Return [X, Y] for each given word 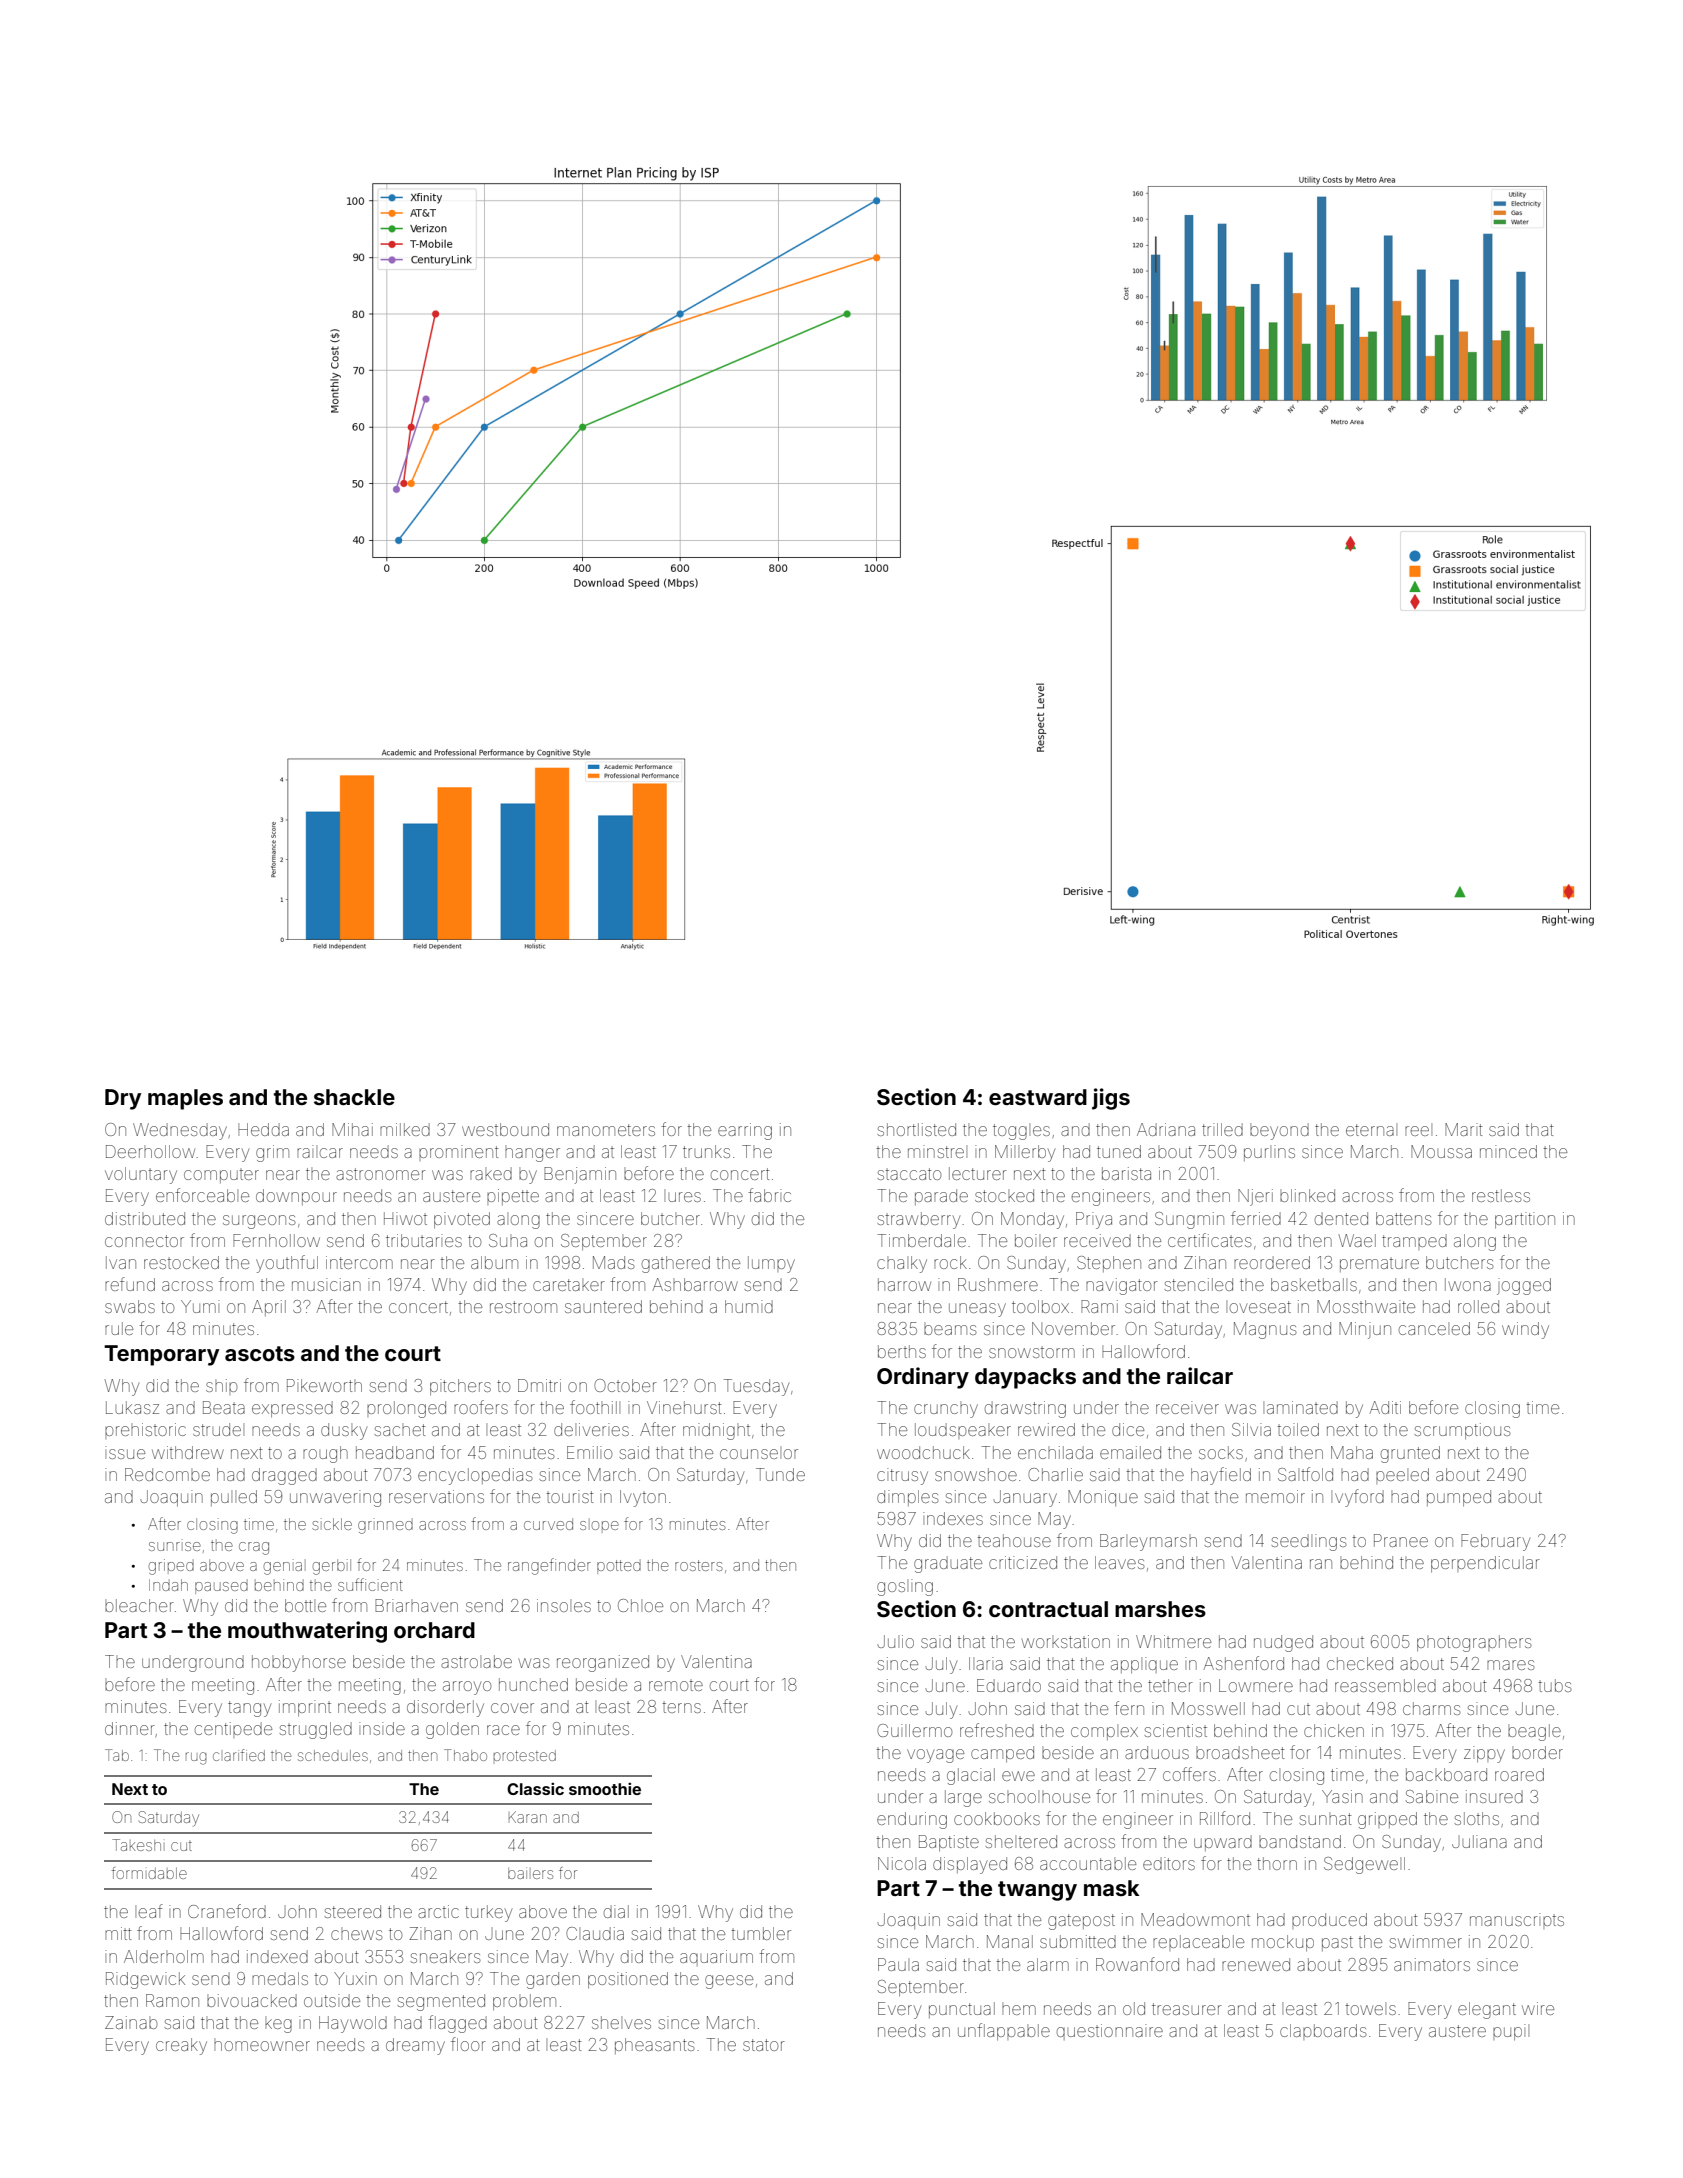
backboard [1446, 1774]
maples [185, 1099]
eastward [1038, 1097]
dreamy [415, 2046]
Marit [1464, 1129]
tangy [249, 1709]
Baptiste [949, 1843]
